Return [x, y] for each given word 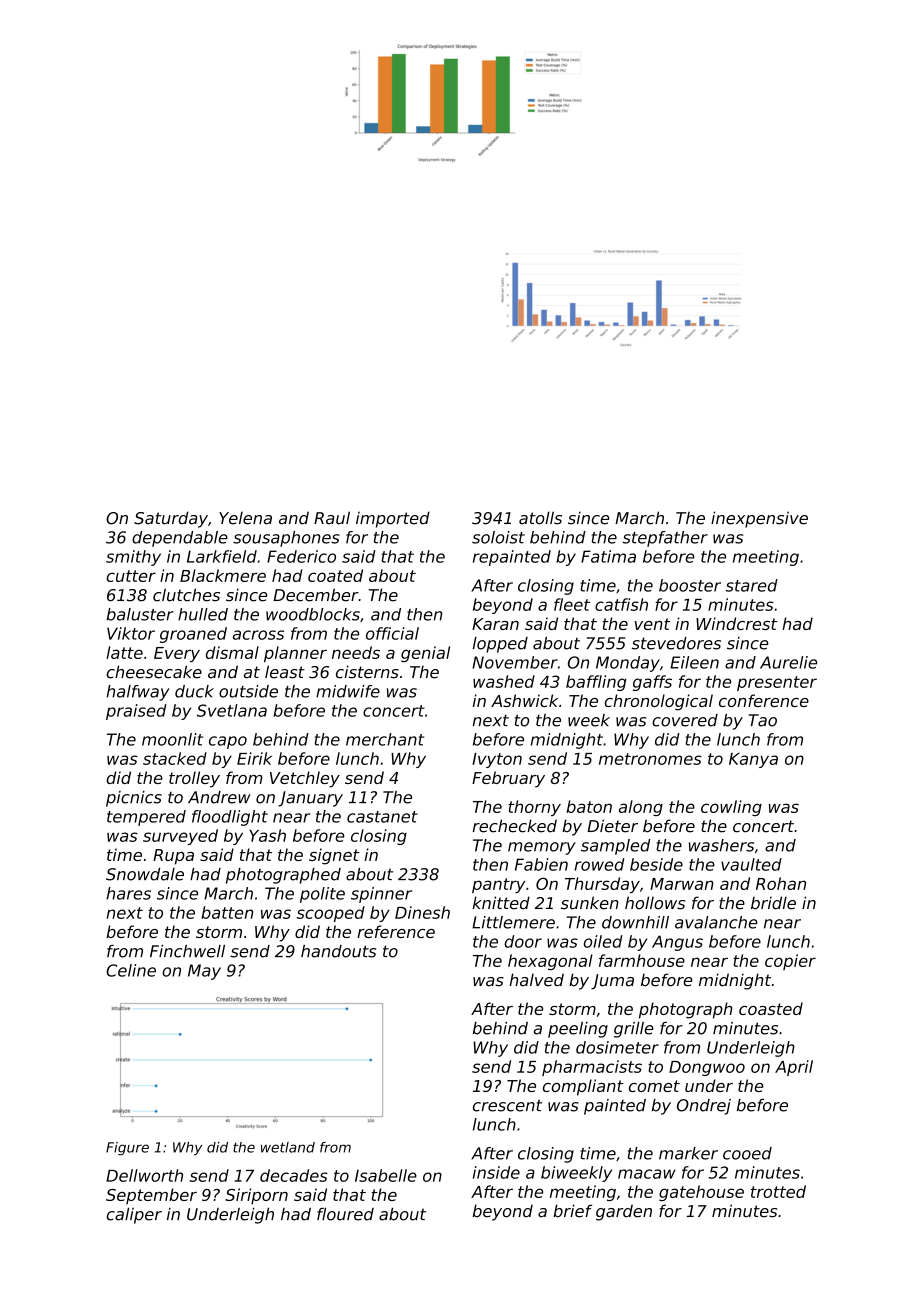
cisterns [367, 672]
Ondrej [704, 1107]
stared [752, 585]
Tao [762, 720]
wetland [288, 1147]
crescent [507, 1106]
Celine [131, 970]
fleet [572, 604]
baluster [140, 614]
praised [136, 712]
